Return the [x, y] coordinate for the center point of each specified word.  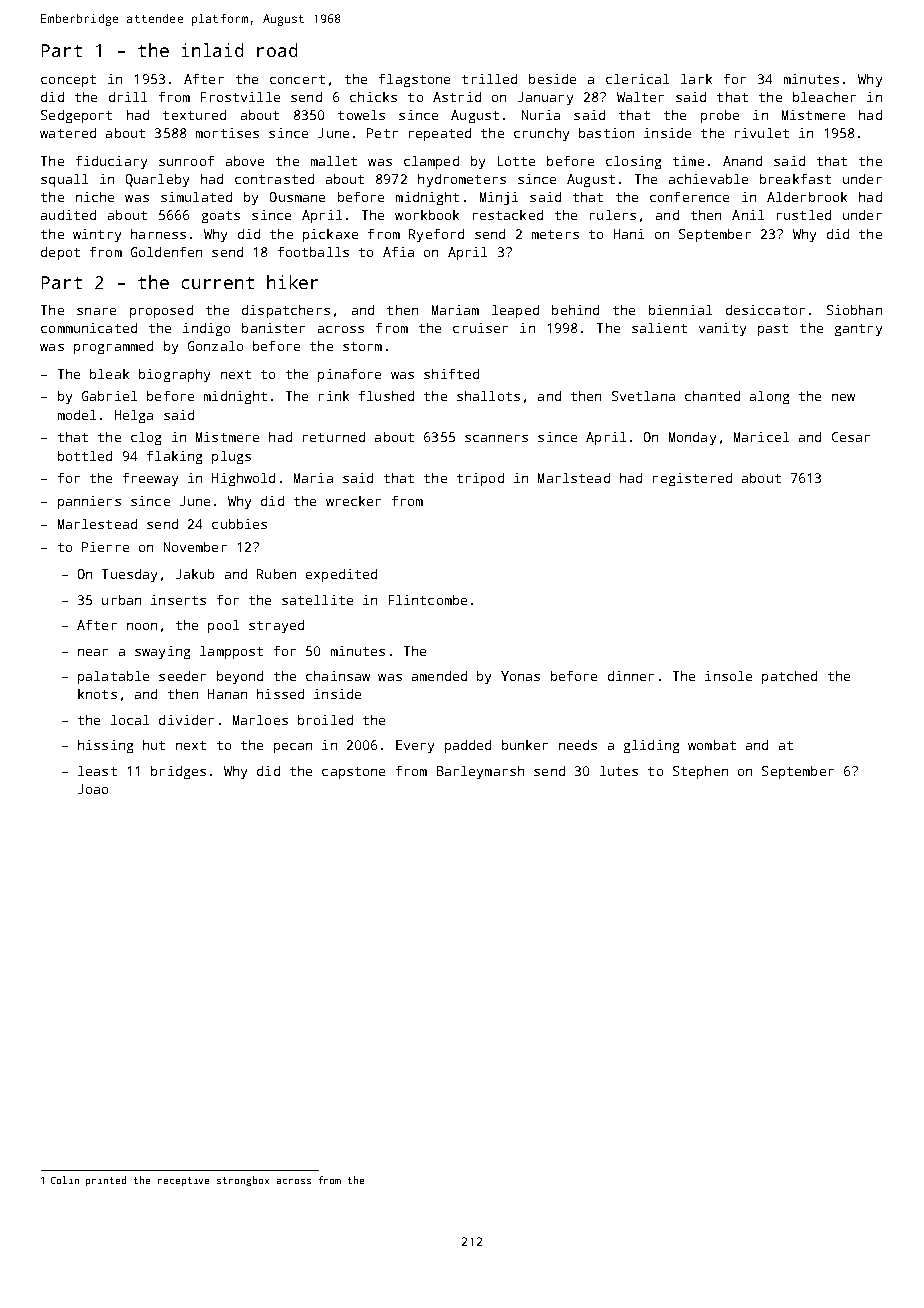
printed [106, 1181]
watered [68, 133]
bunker [525, 745]
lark [696, 79]
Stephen [700, 772]
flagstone [414, 80]
